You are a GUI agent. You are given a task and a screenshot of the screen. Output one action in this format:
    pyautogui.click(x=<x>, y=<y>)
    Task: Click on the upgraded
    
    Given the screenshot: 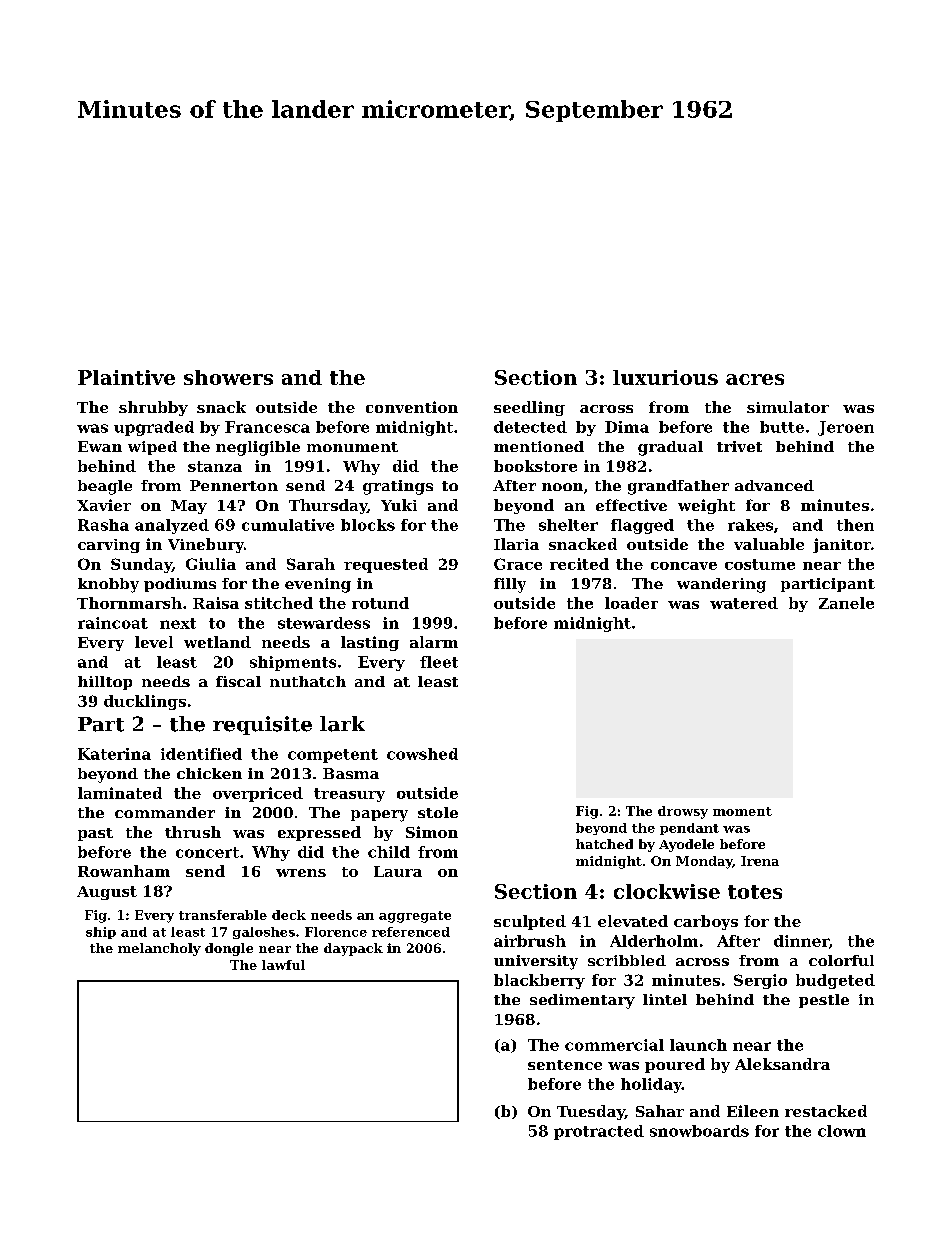 What is the action you would take?
    pyautogui.click(x=154, y=428)
